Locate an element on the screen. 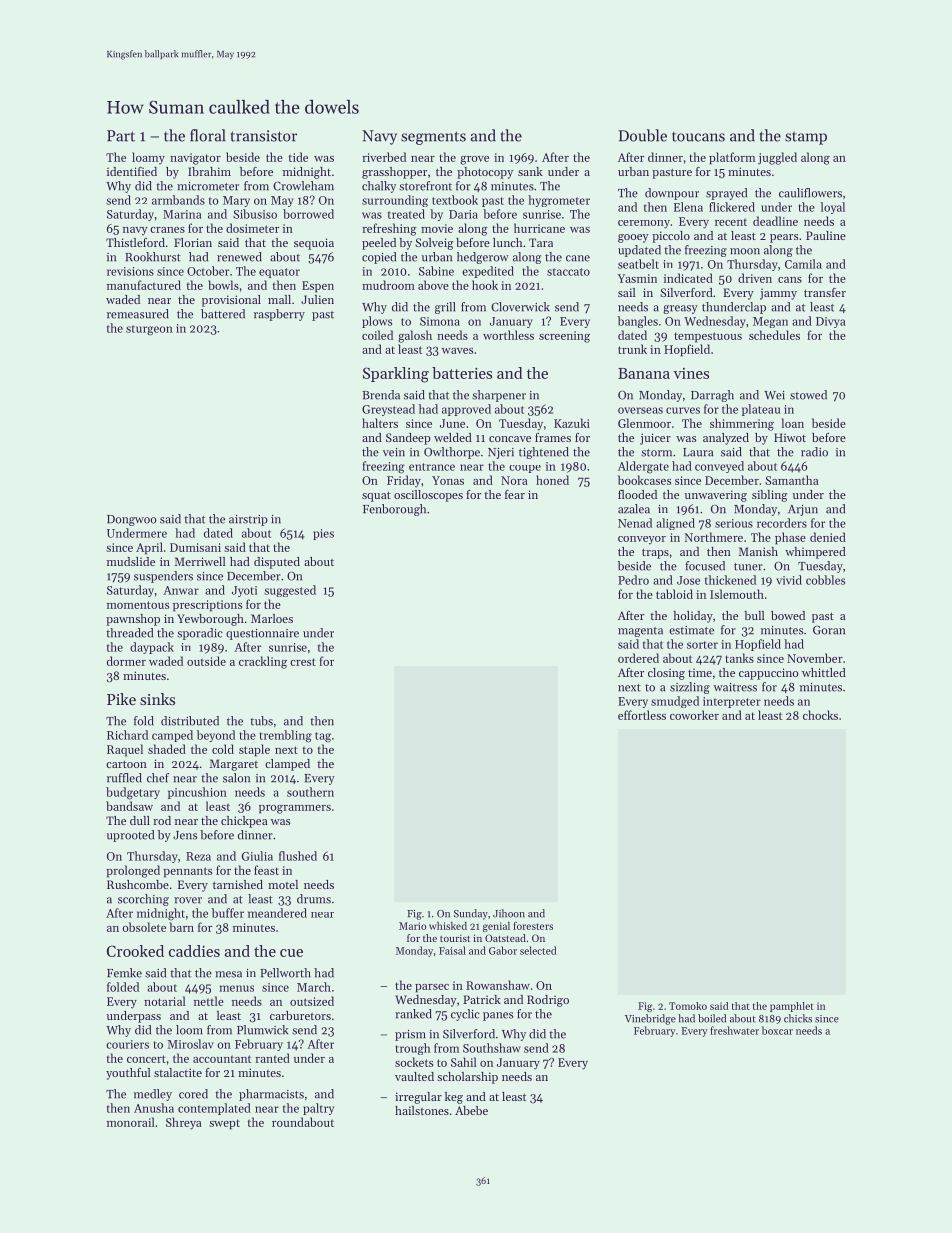 Image resolution: width=952 pixels, height=1233 pixels. Pike is located at coordinates (121, 699).
